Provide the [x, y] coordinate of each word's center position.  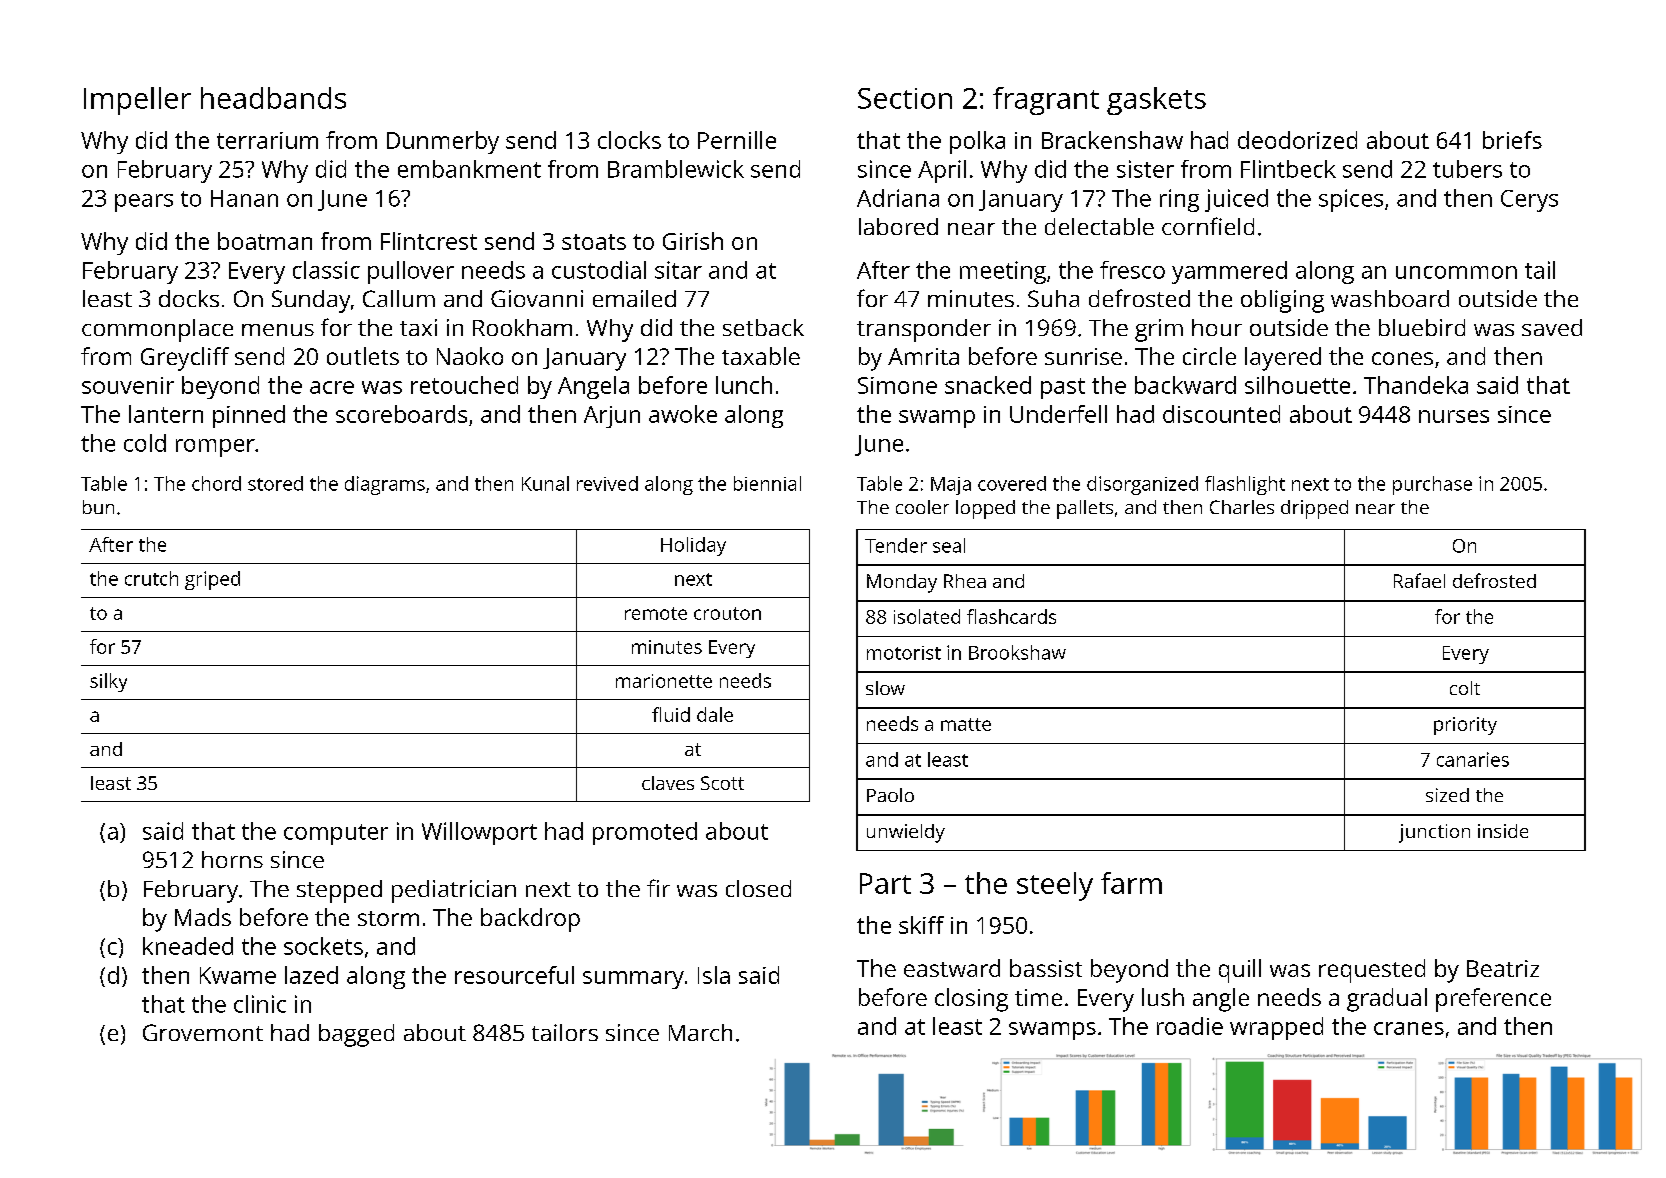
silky [108, 682]
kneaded [188, 946]
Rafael [1419, 580]
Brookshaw [1017, 652]
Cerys [1529, 201]
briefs [1512, 140]
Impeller [137, 101]
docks [189, 298]
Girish [693, 241]
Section [905, 98]
